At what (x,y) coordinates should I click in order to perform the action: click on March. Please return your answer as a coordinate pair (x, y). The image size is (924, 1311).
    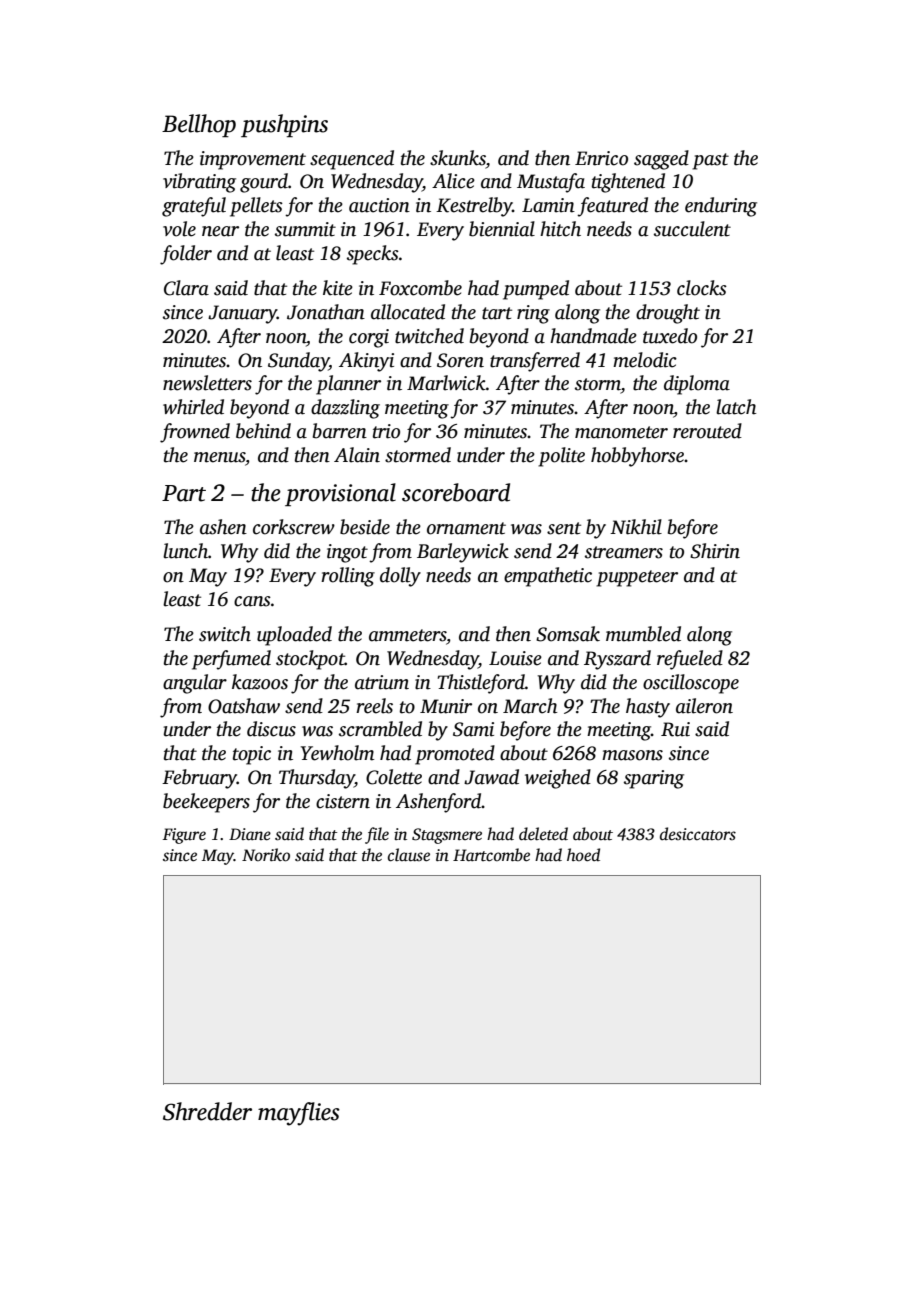
    Looking at the image, I should click on (530, 706).
